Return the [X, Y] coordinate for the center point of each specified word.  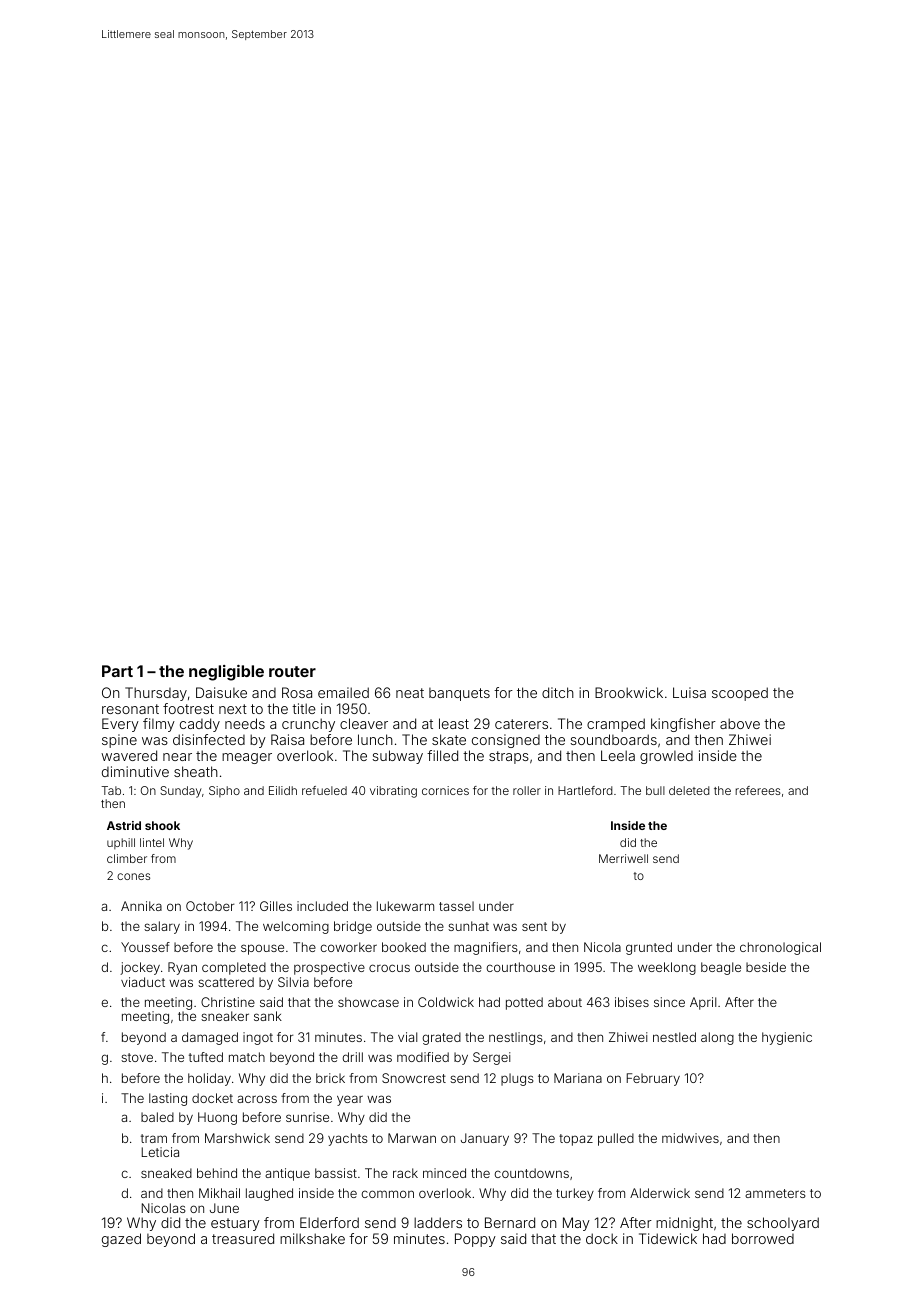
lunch [375, 739]
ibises [632, 1002]
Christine [228, 1002]
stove [137, 1057]
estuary [235, 1224]
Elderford [329, 1222]
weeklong [667, 968]
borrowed [763, 1238]
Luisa [689, 692]
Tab [111, 790]
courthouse [520, 967]
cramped [616, 725]
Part [117, 671]
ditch [558, 692]
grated [441, 1038]
